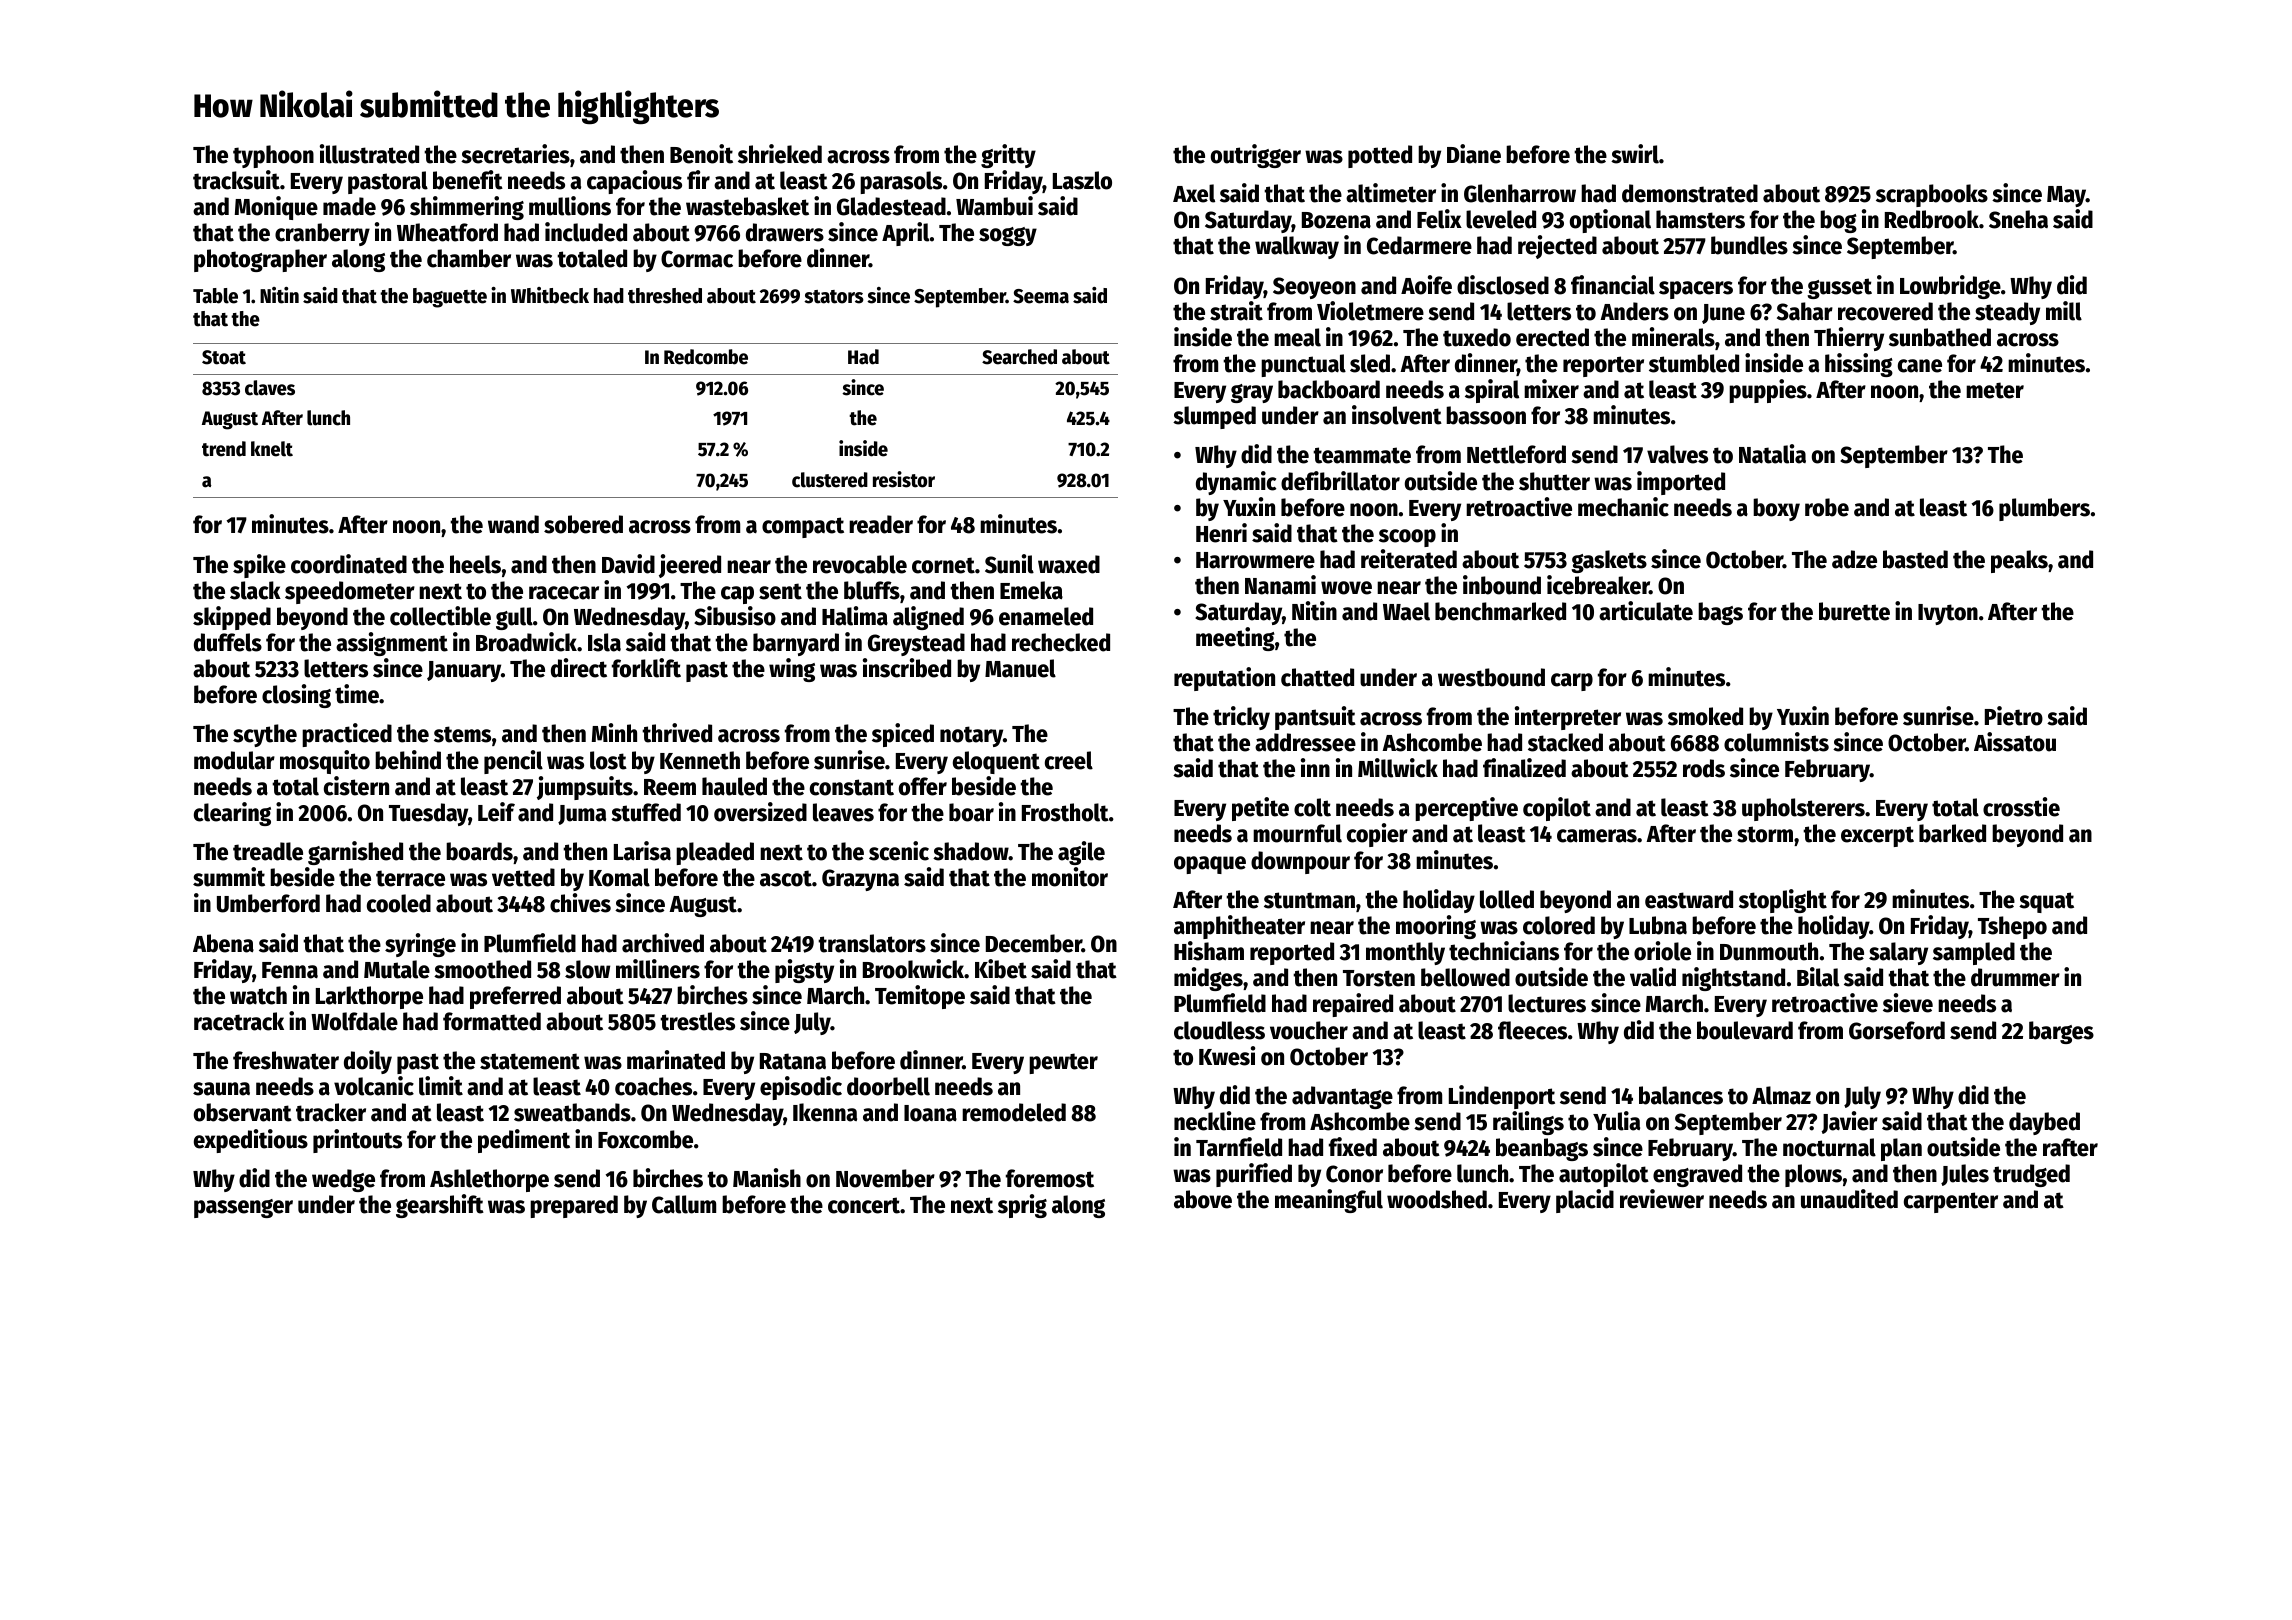 The image size is (2292, 1620). I want to click on Callum, so click(684, 1204).
